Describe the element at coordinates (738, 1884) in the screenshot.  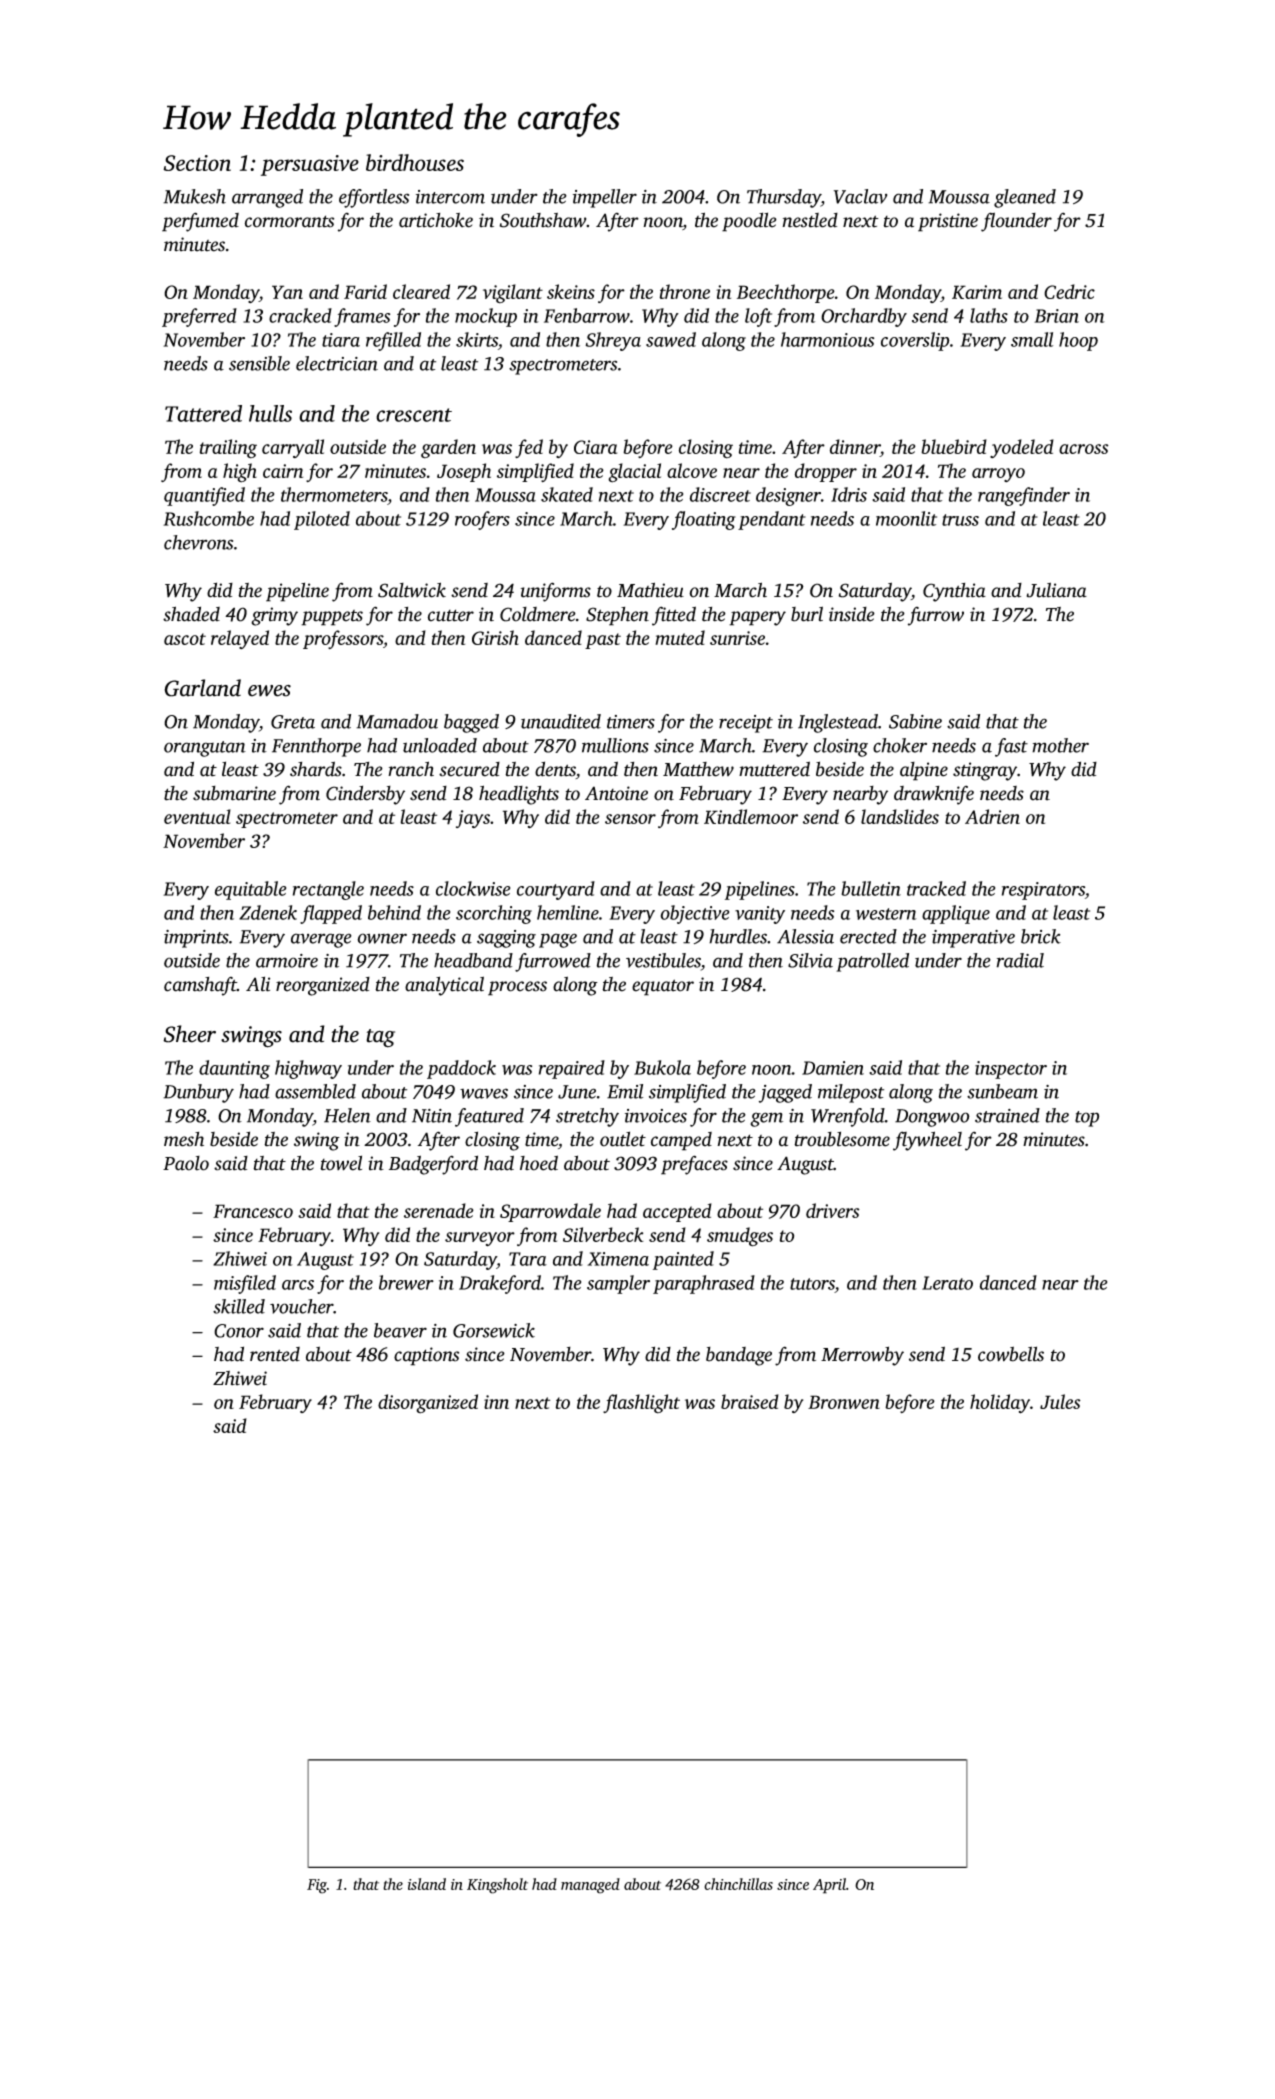
I see `chinchillas` at that location.
